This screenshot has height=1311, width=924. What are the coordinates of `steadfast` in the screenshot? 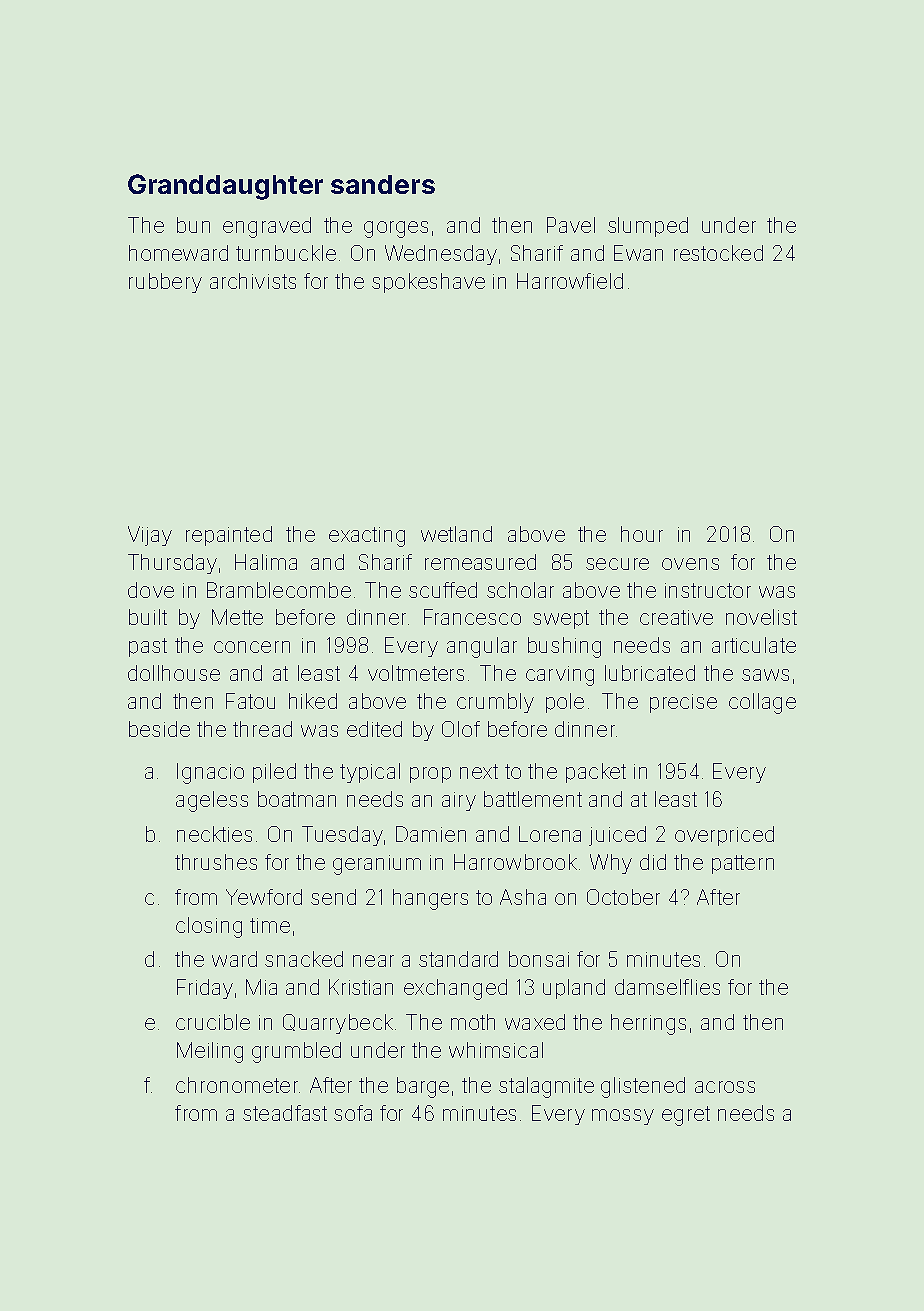 It's located at (285, 1113).
